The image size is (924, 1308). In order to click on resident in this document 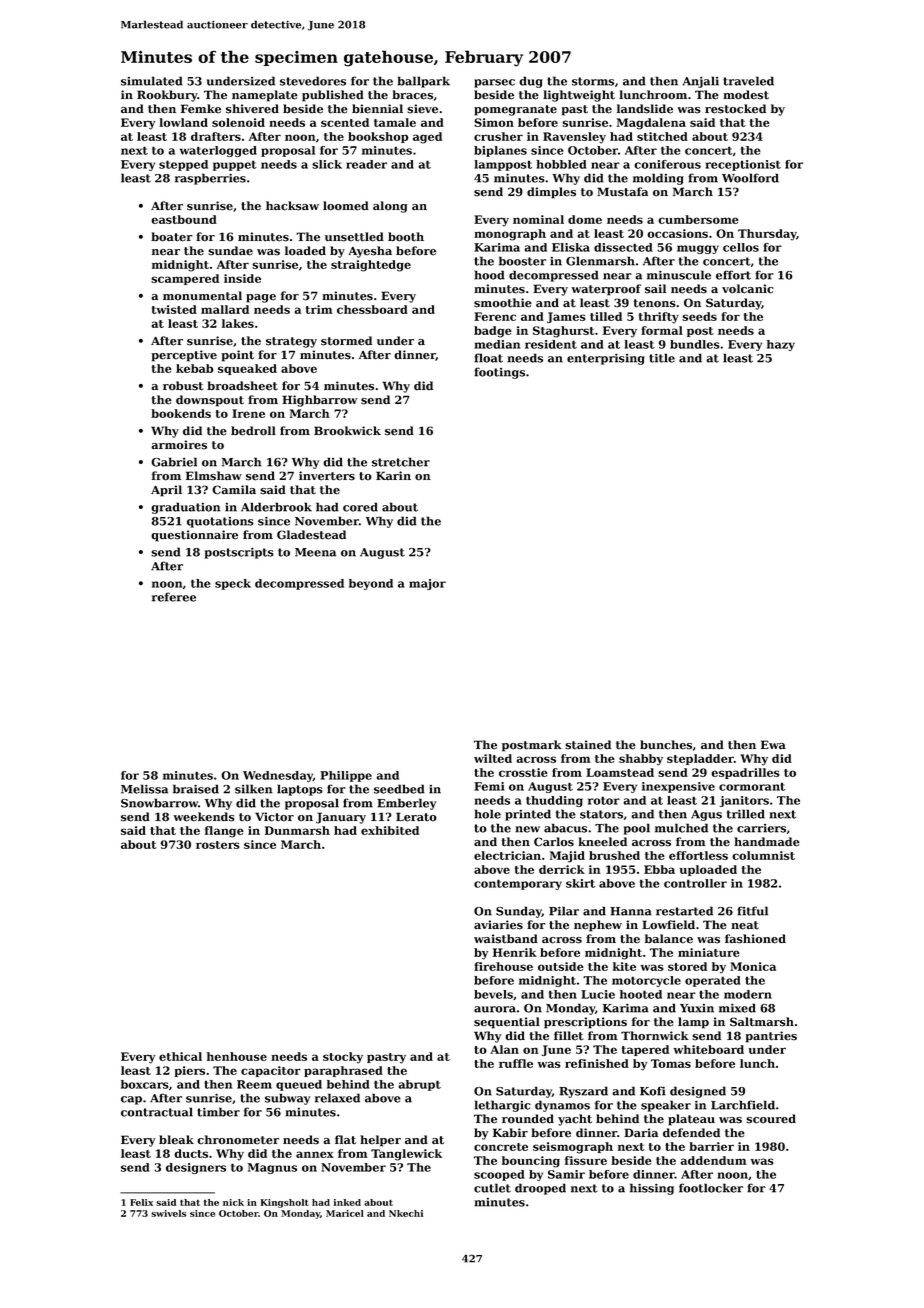, I will do `click(551, 344)`.
